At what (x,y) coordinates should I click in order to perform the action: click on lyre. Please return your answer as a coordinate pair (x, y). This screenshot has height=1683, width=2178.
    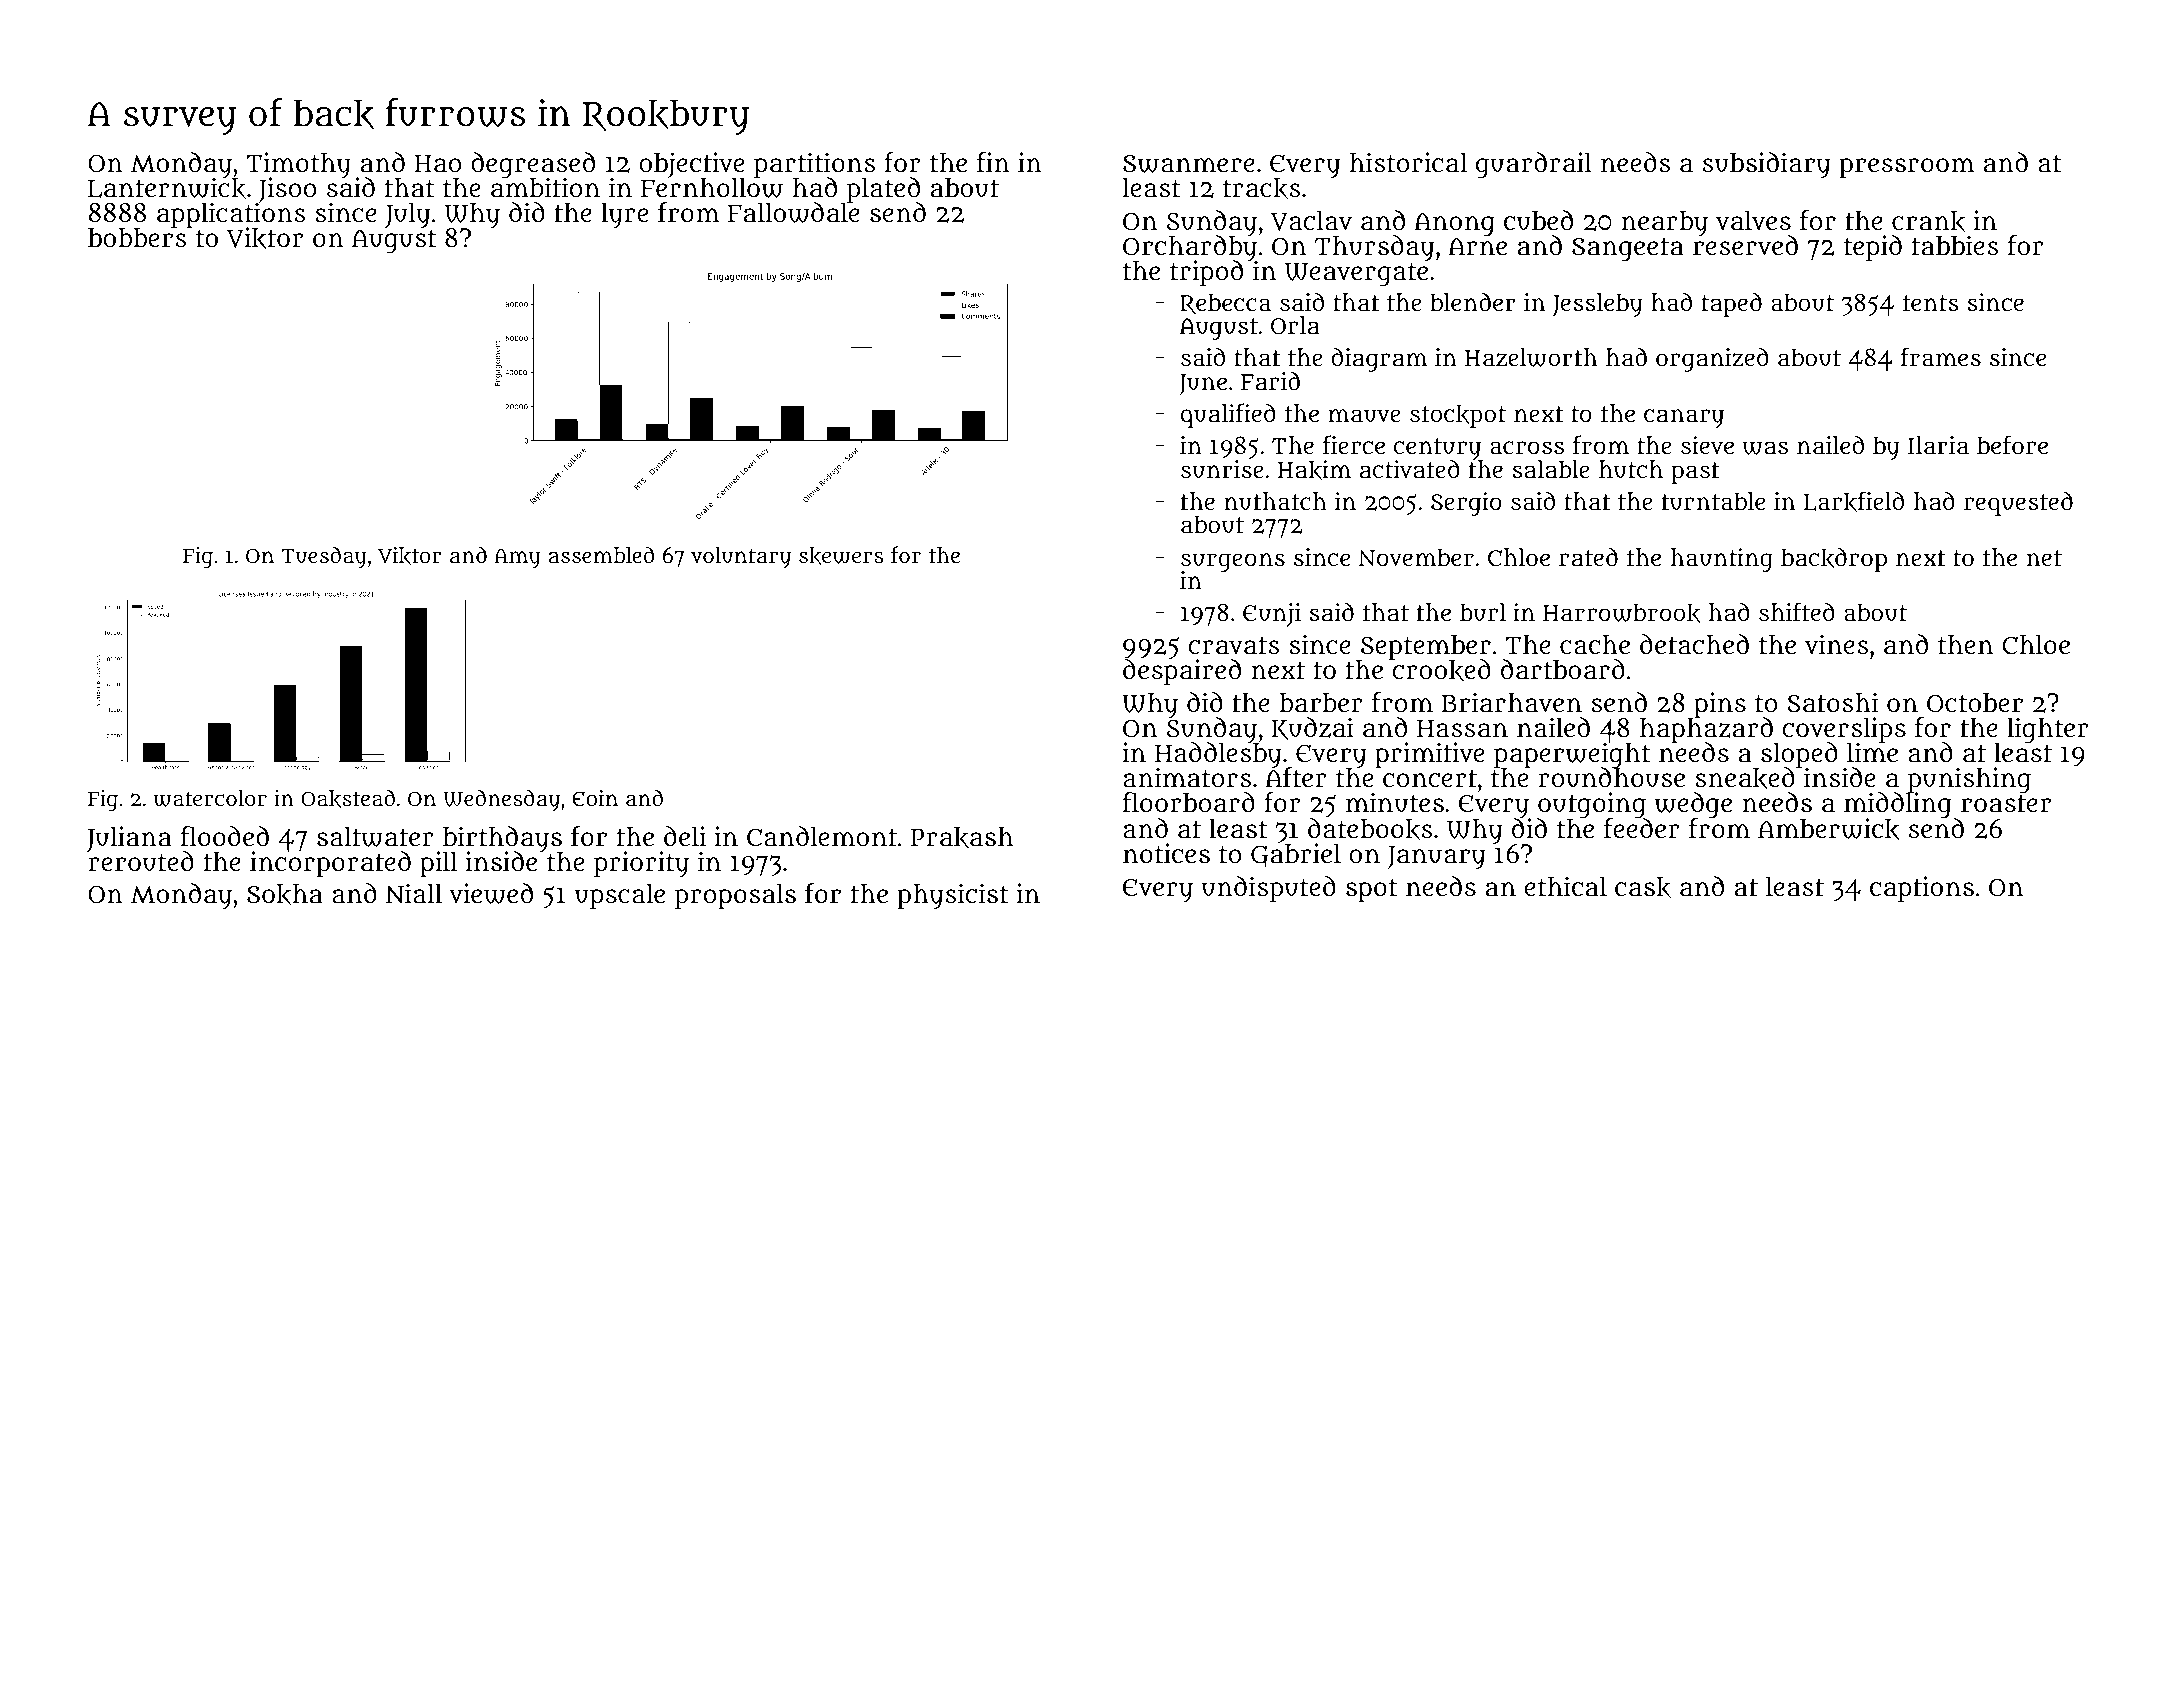
    Looking at the image, I should click on (624, 216).
